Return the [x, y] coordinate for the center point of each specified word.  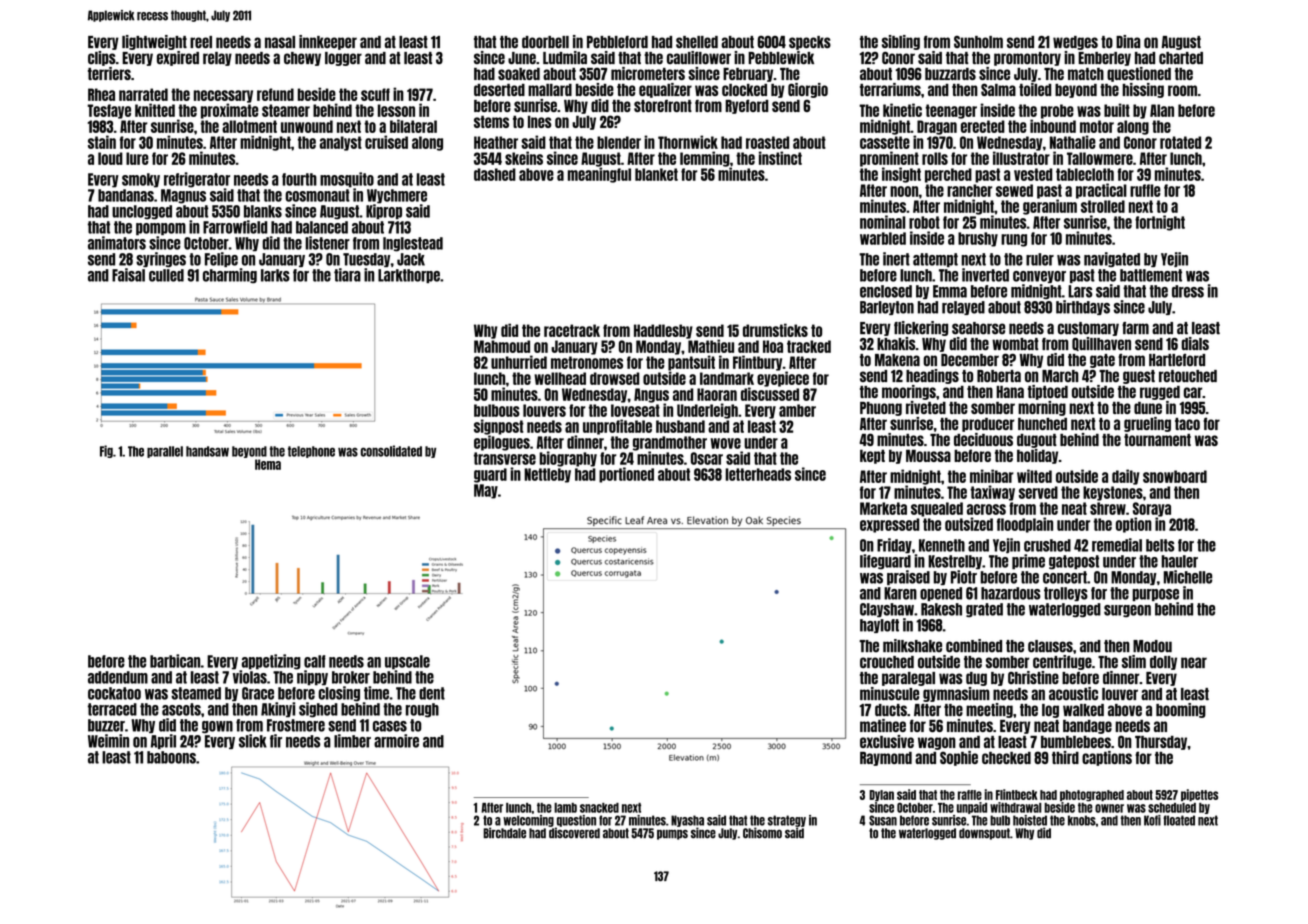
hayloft [879, 626]
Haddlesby [663, 331]
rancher [969, 190]
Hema [268, 464]
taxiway [992, 493]
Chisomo [762, 833]
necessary [223, 96]
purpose [1155, 595]
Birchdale [504, 833]
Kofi [1152, 820]
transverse [505, 458]
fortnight [1160, 223]
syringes [161, 259]
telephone [311, 452]
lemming [705, 159]
